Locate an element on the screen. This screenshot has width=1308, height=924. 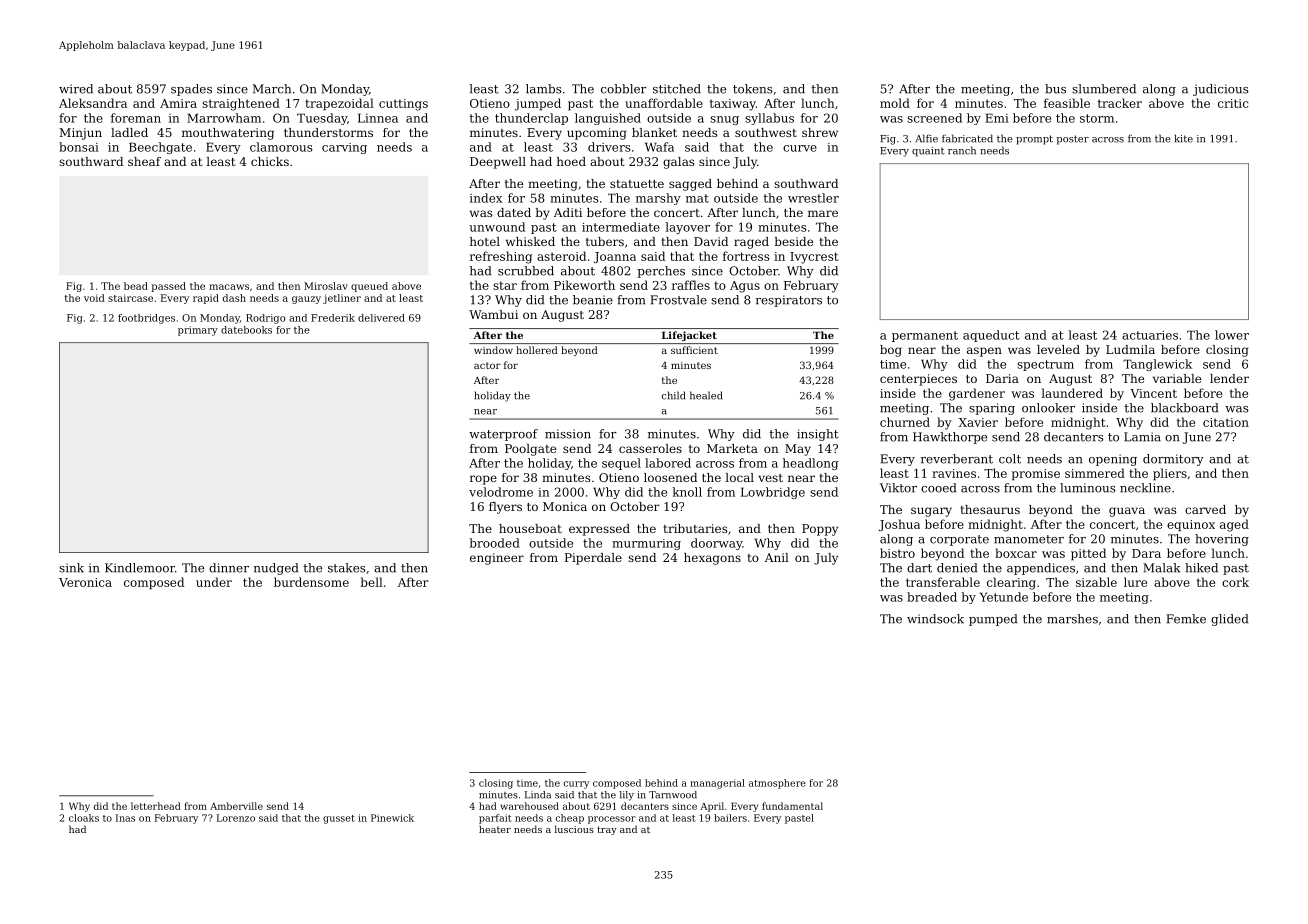
cloaks is located at coordinates (84, 818).
